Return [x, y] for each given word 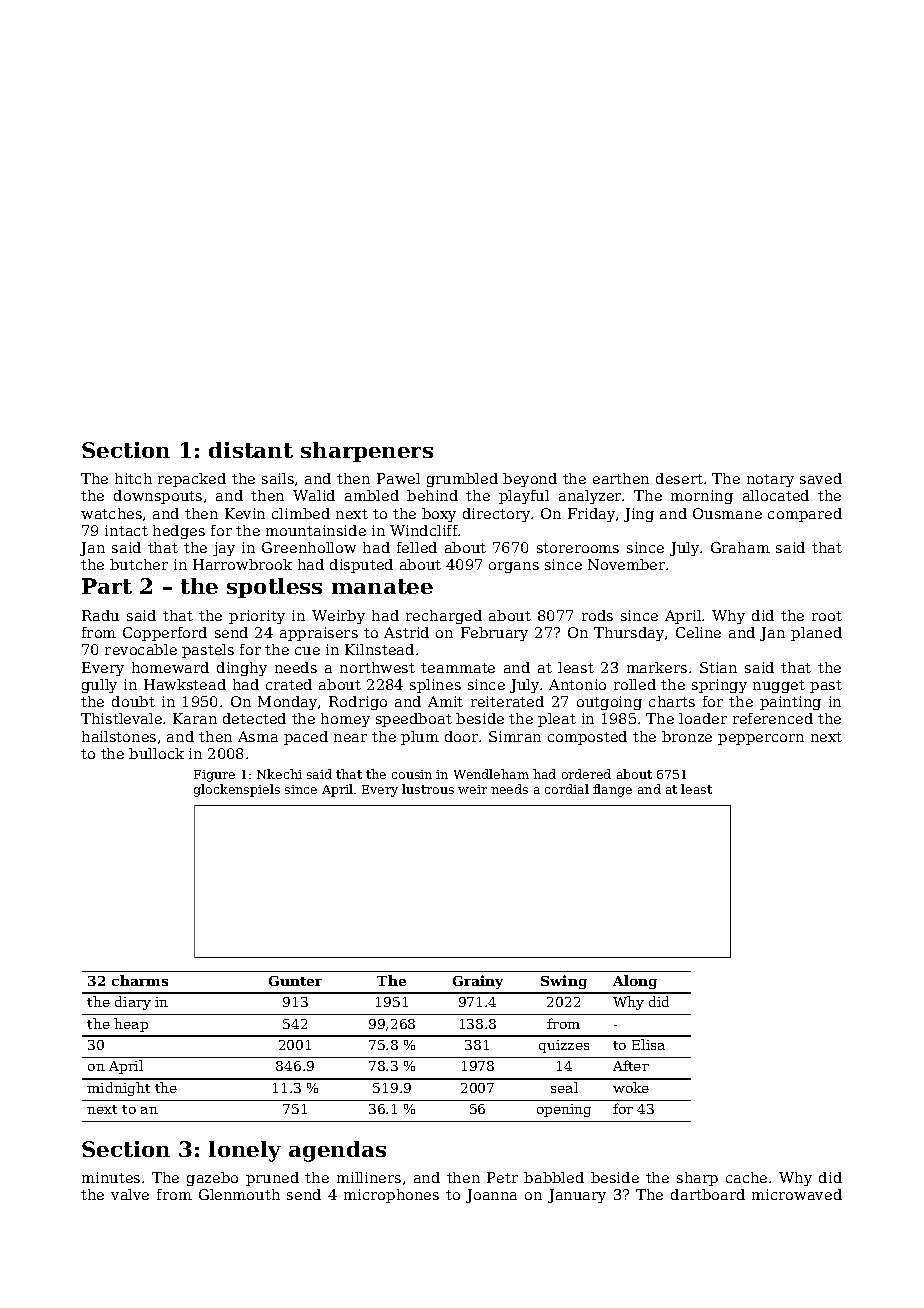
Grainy [478, 982]
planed [816, 634]
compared [805, 515]
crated [289, 684]
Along [635, 982]
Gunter [295, 981]
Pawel [398, 478]
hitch [133, 478]
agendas [337, 1151]
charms [140, 980]
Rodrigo [358, 703]
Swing [564, 982]
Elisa [648, 1044]
